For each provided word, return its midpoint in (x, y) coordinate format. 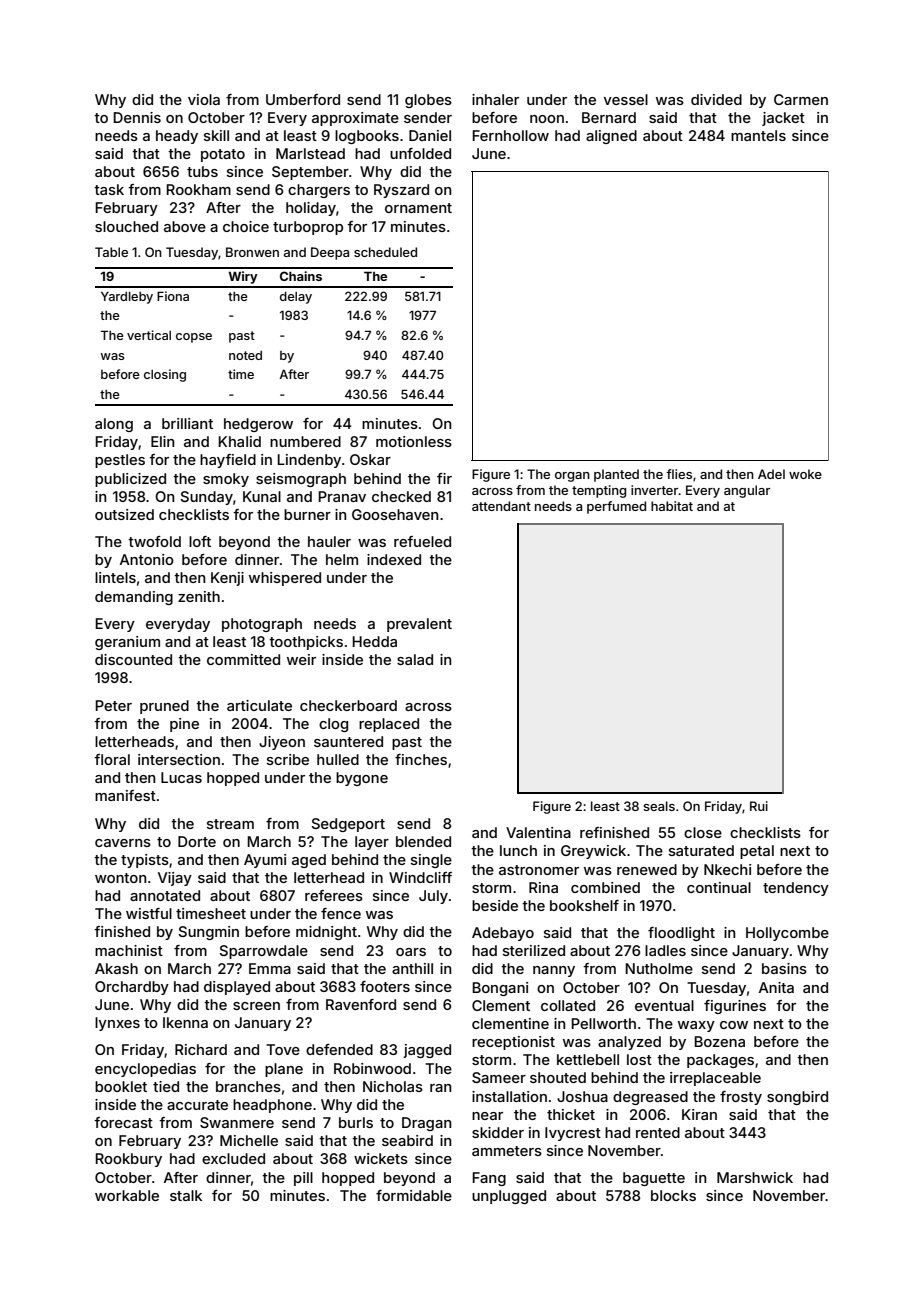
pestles (120, 461)
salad (415, 659)
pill (303, 1179)
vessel (626, 99)
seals (659, 806)
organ (572, 477)
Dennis (137, 117)
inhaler (495, 99)
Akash (116, 968)
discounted (133, 659)
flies (679, 474)
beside (495, 905)
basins (784, 968)
